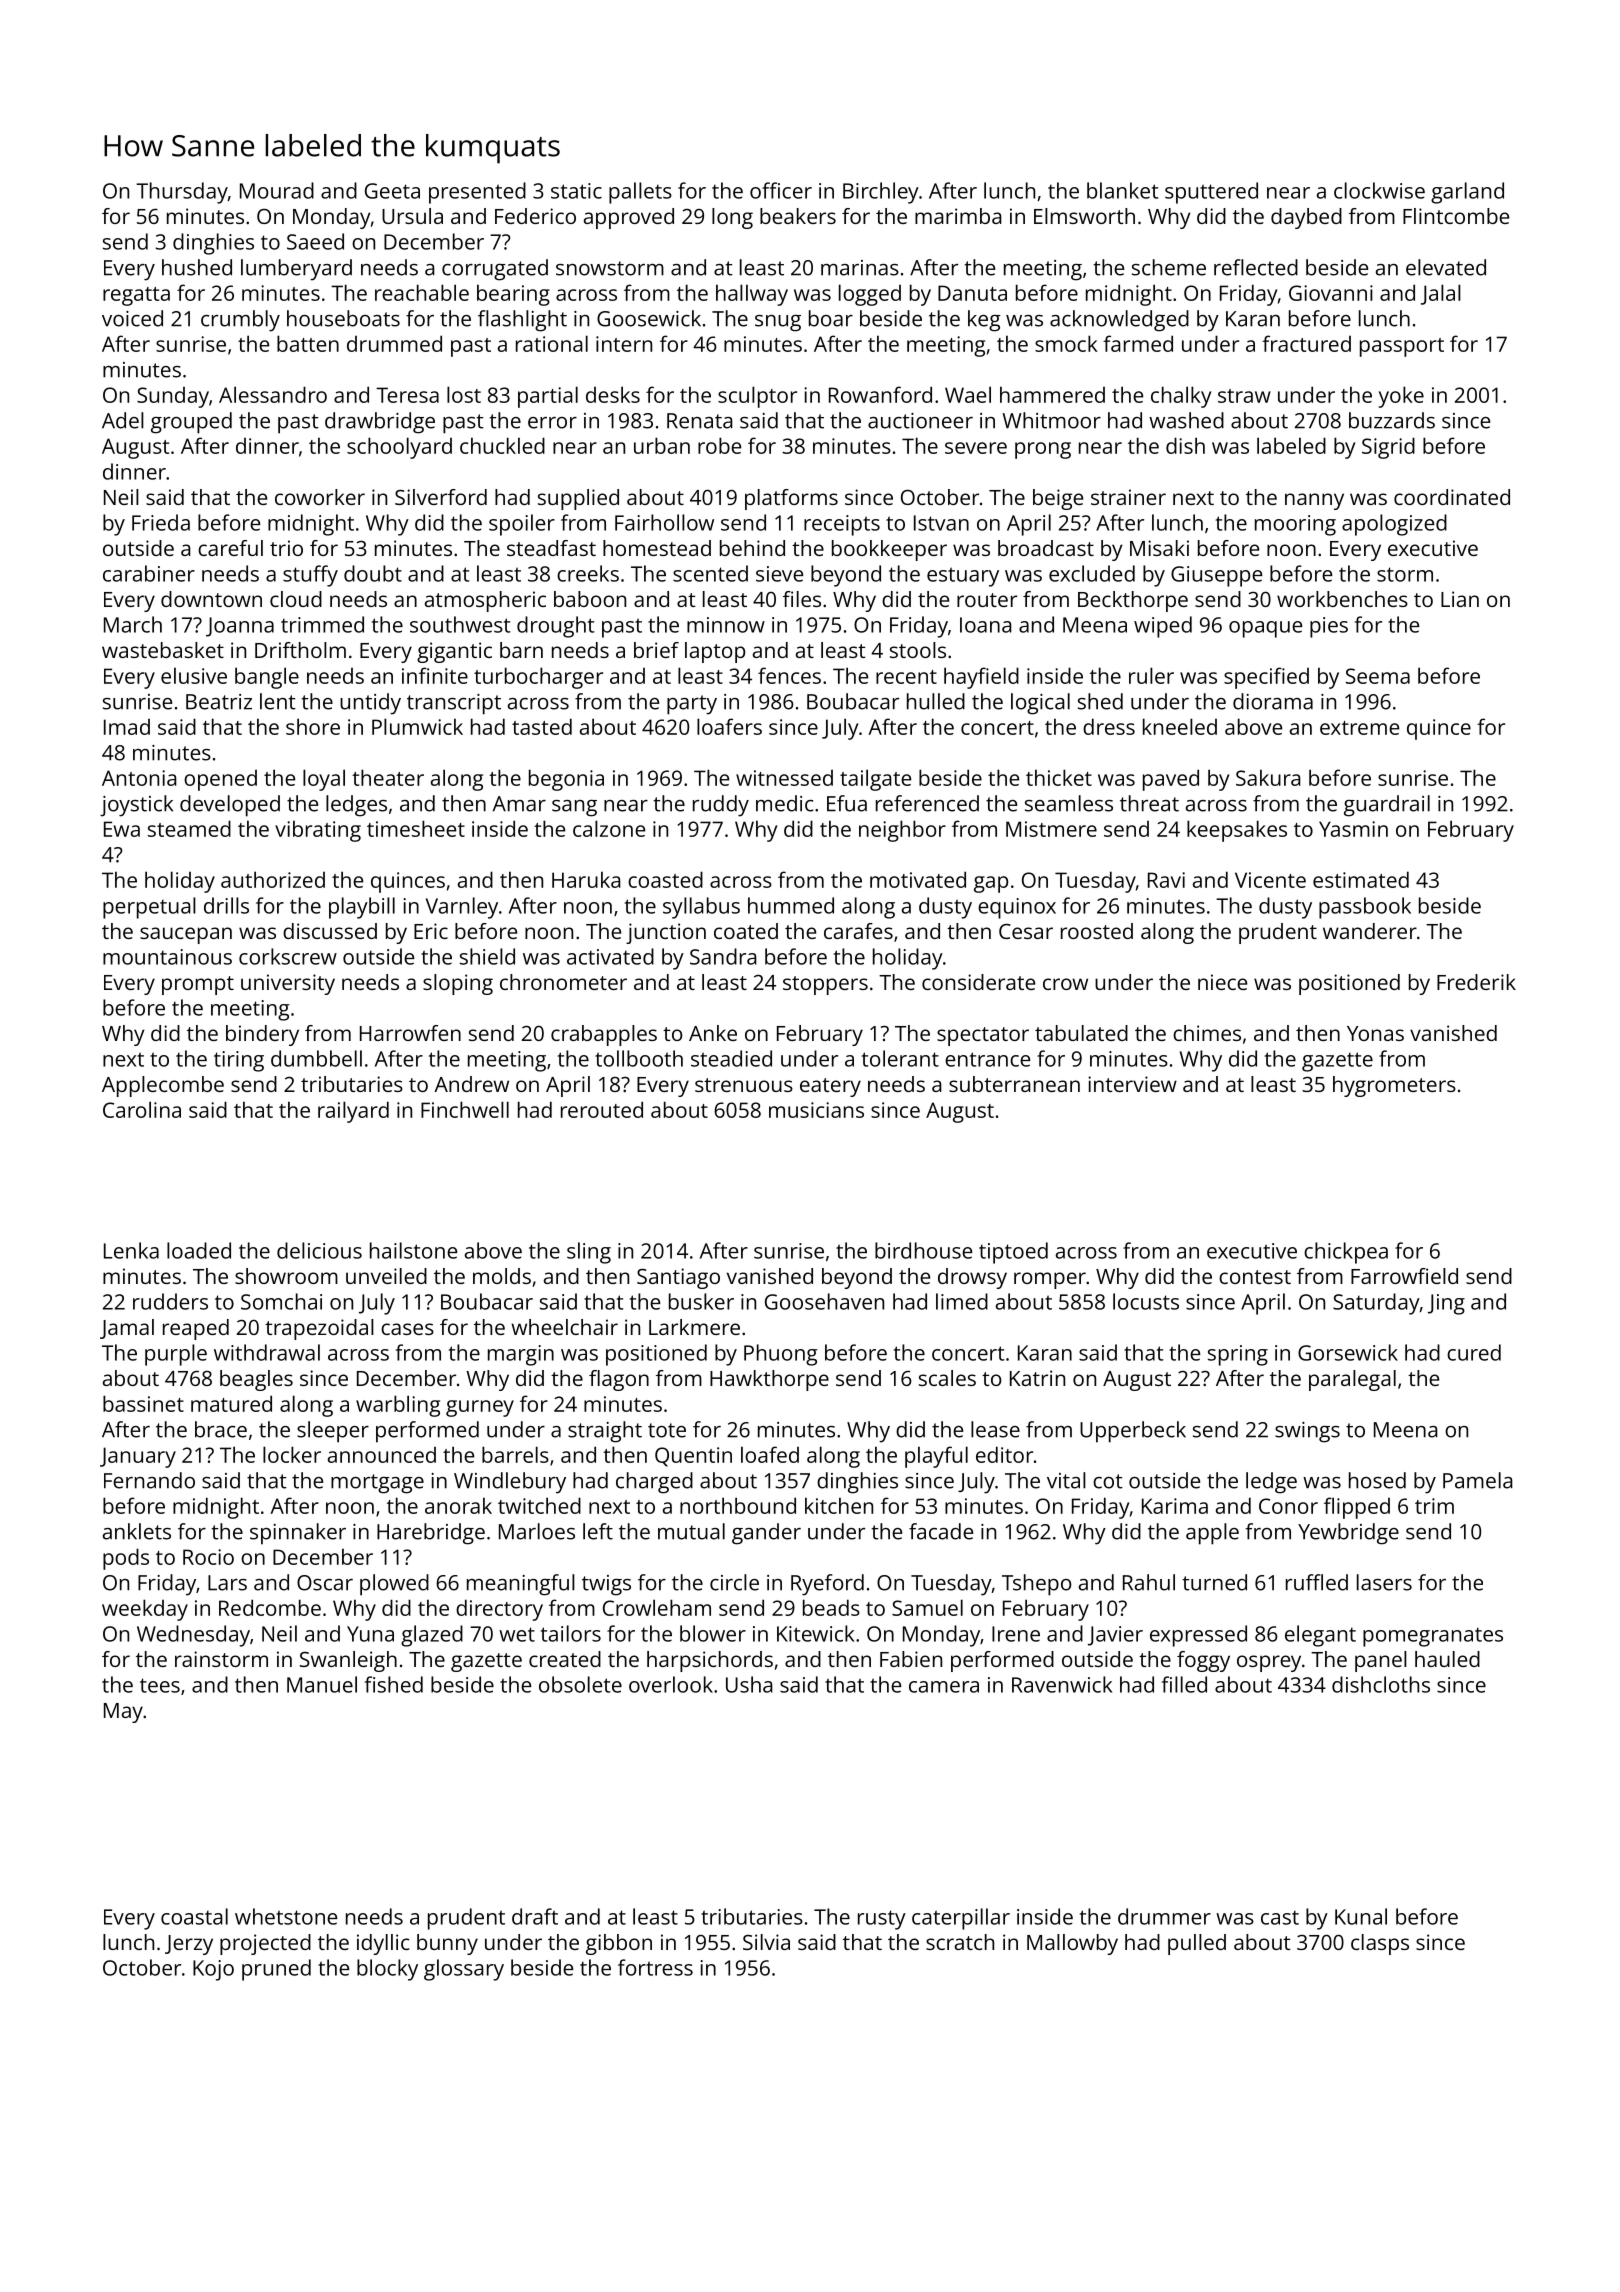  What do you see at coordinates (958, 216) in the screenshot?
I see `marimba` at bounding box center [958, 216].
